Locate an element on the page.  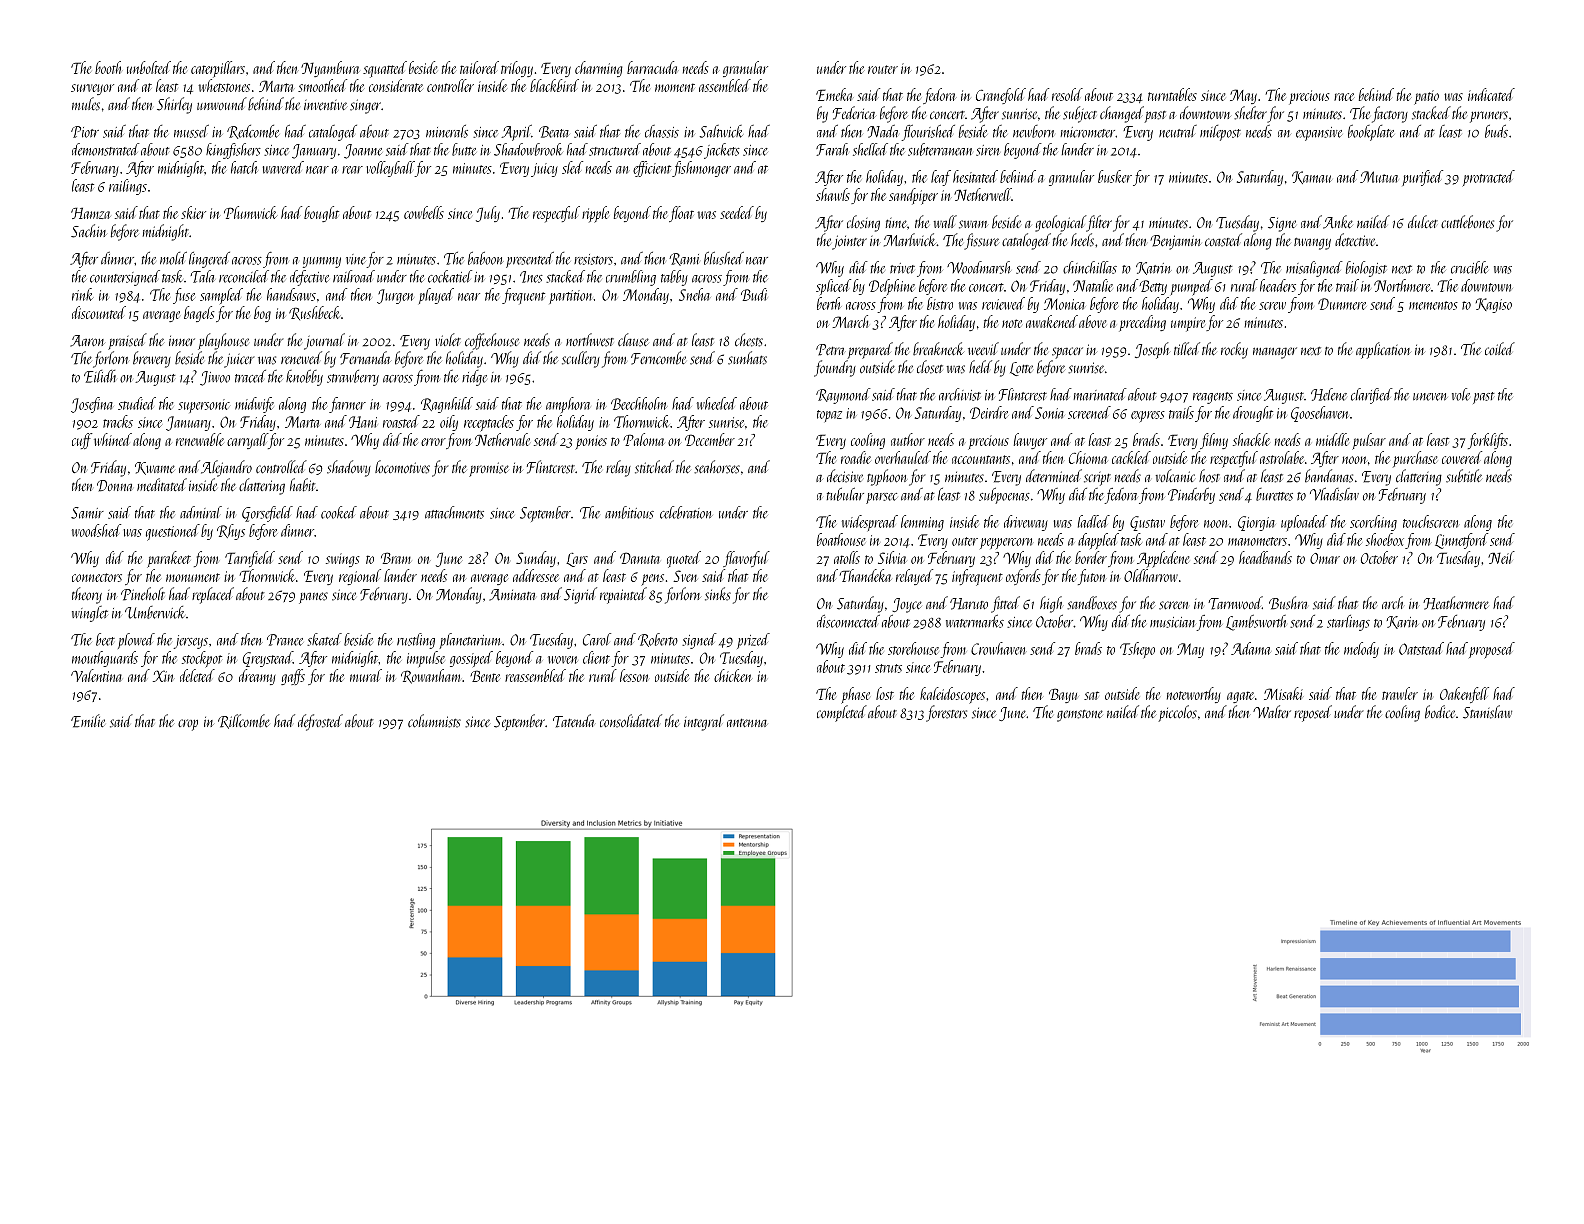
Emeka is located at coordinates (834, 94).
